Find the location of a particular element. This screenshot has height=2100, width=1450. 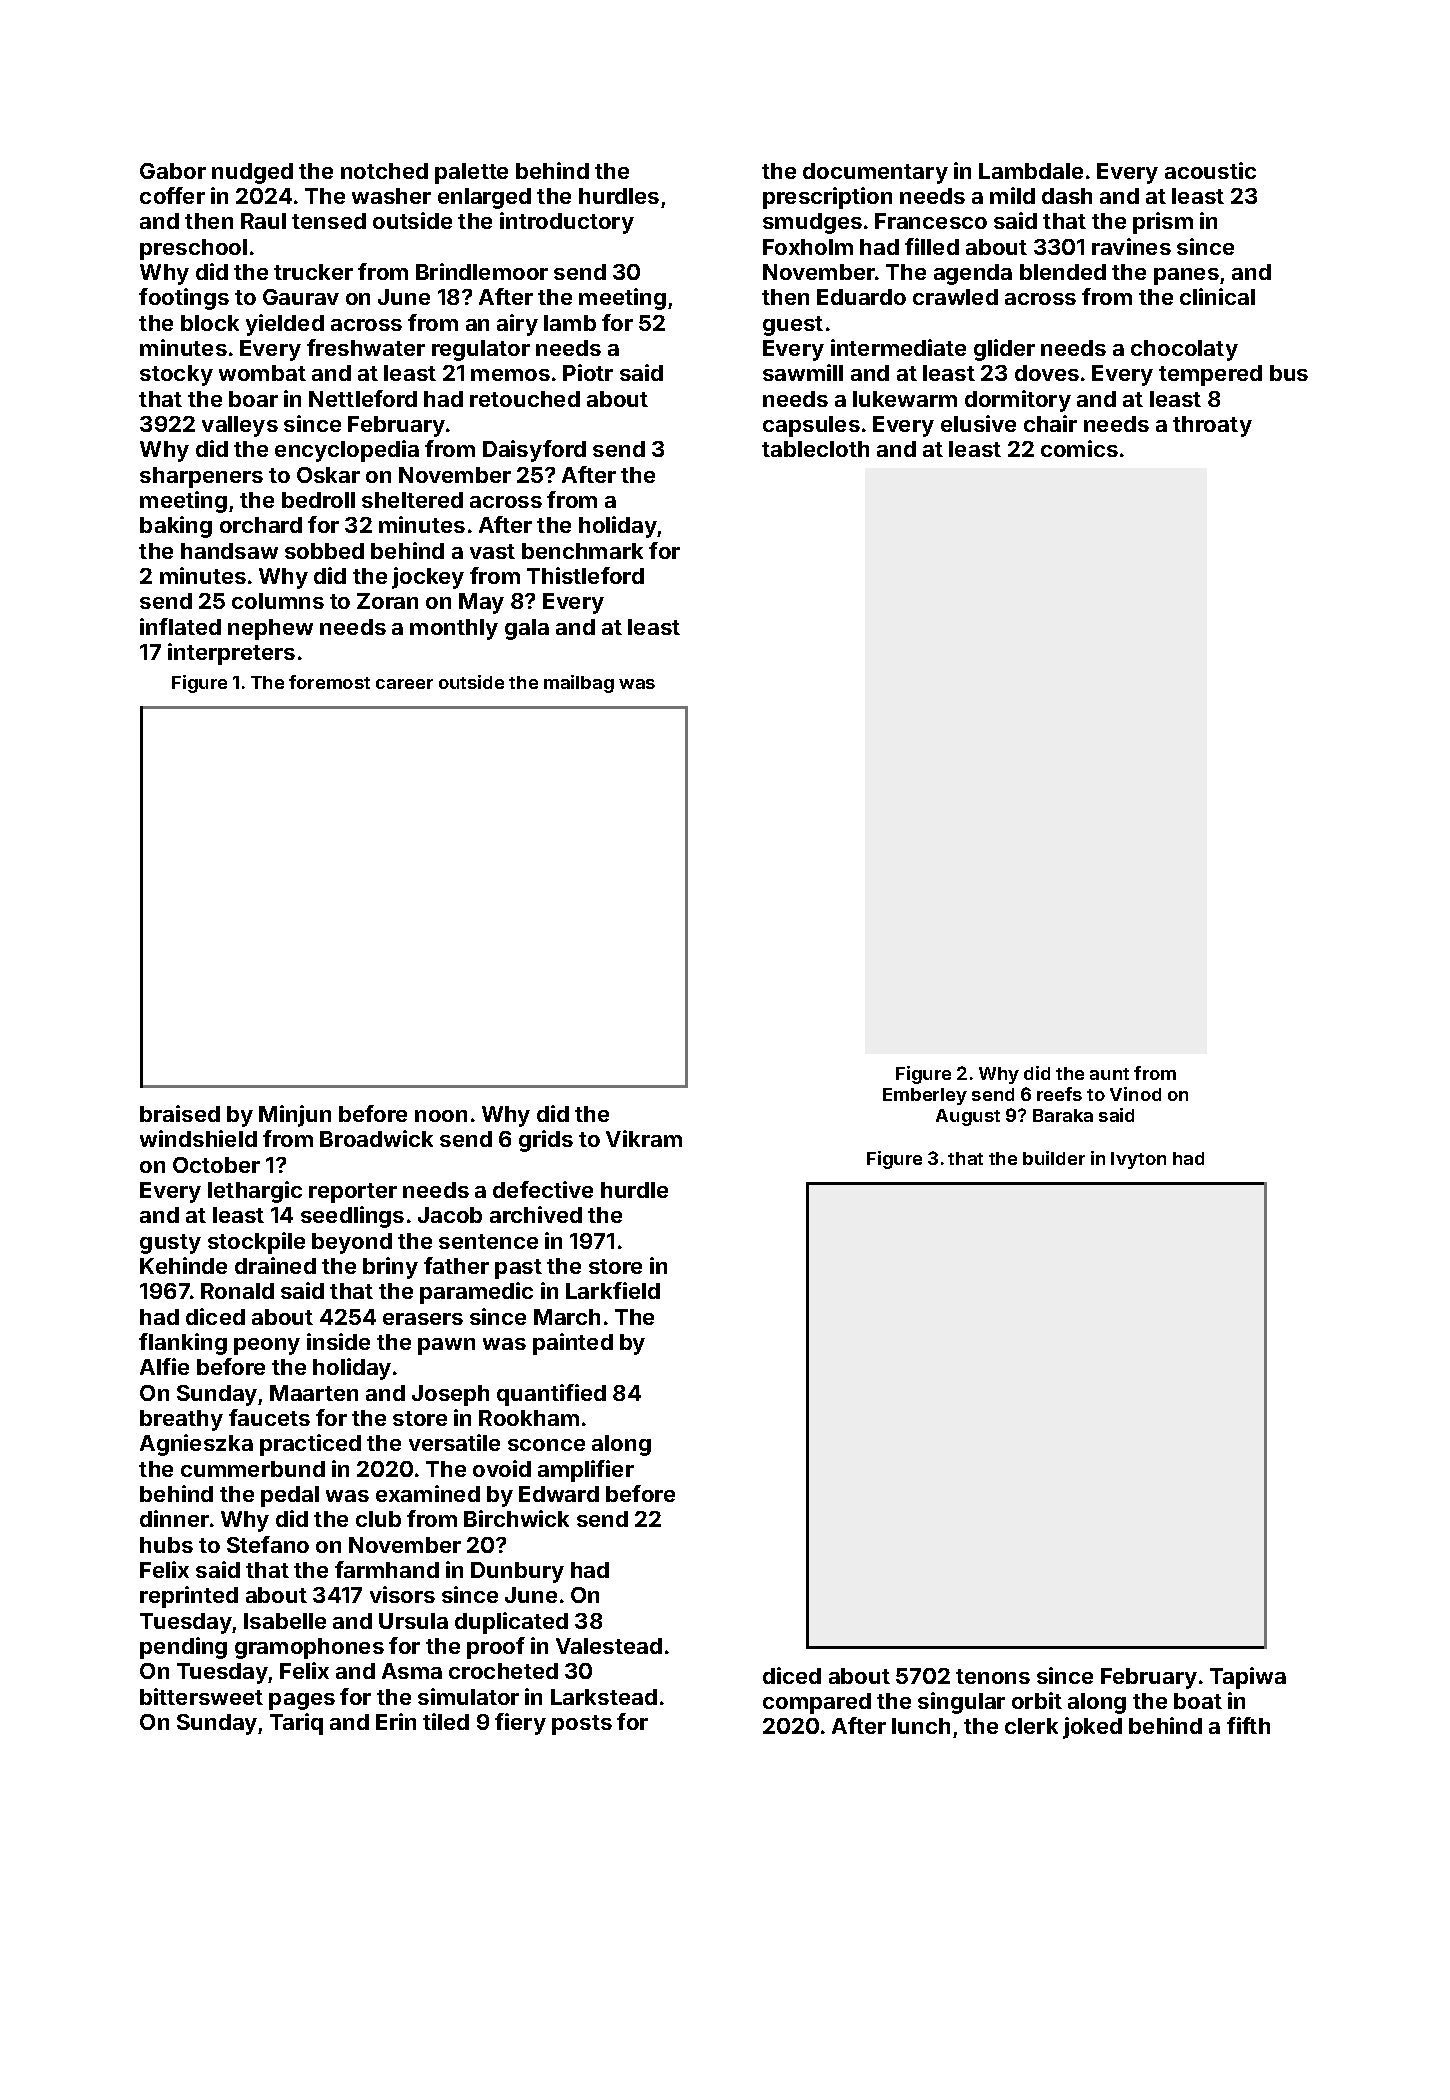

Minjun is located at coordinates (295, 1116).
